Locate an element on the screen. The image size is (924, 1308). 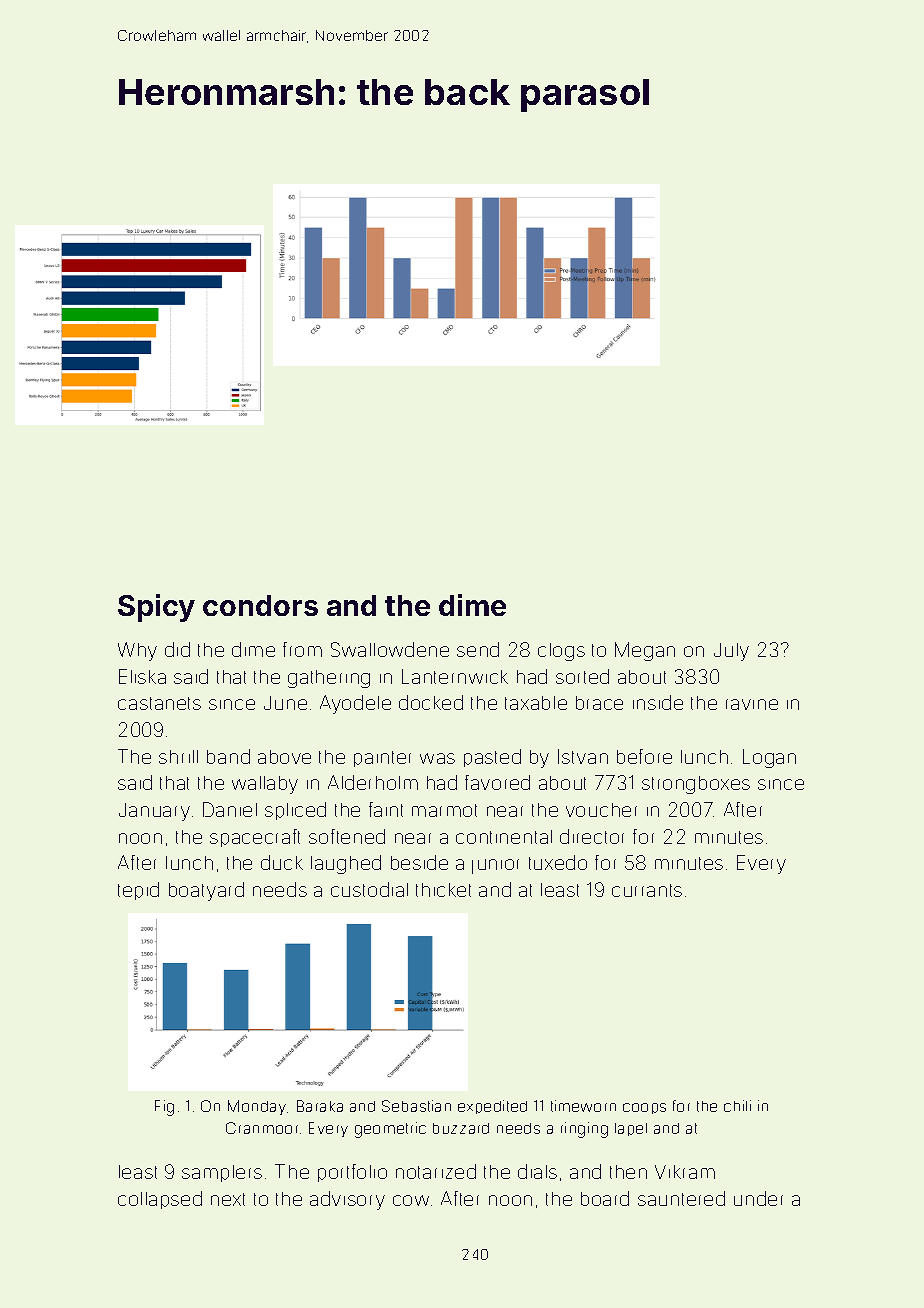
beside is located at coordinates (419, 862).
